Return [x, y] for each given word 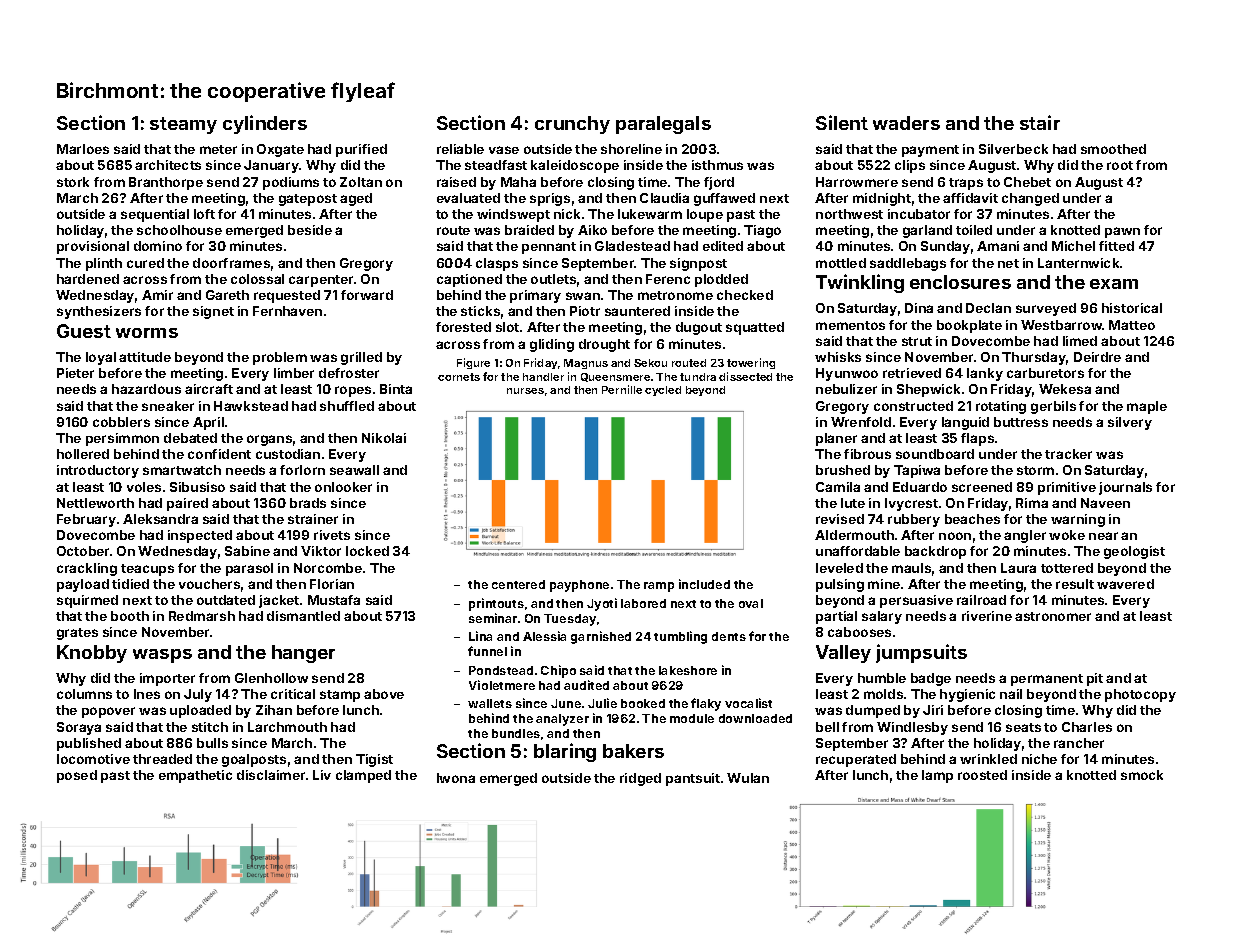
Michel [1073, 246]
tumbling [680, 637]
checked [745, 295]
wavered [1125, 584]
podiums [291, 183]
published [89, 744]
